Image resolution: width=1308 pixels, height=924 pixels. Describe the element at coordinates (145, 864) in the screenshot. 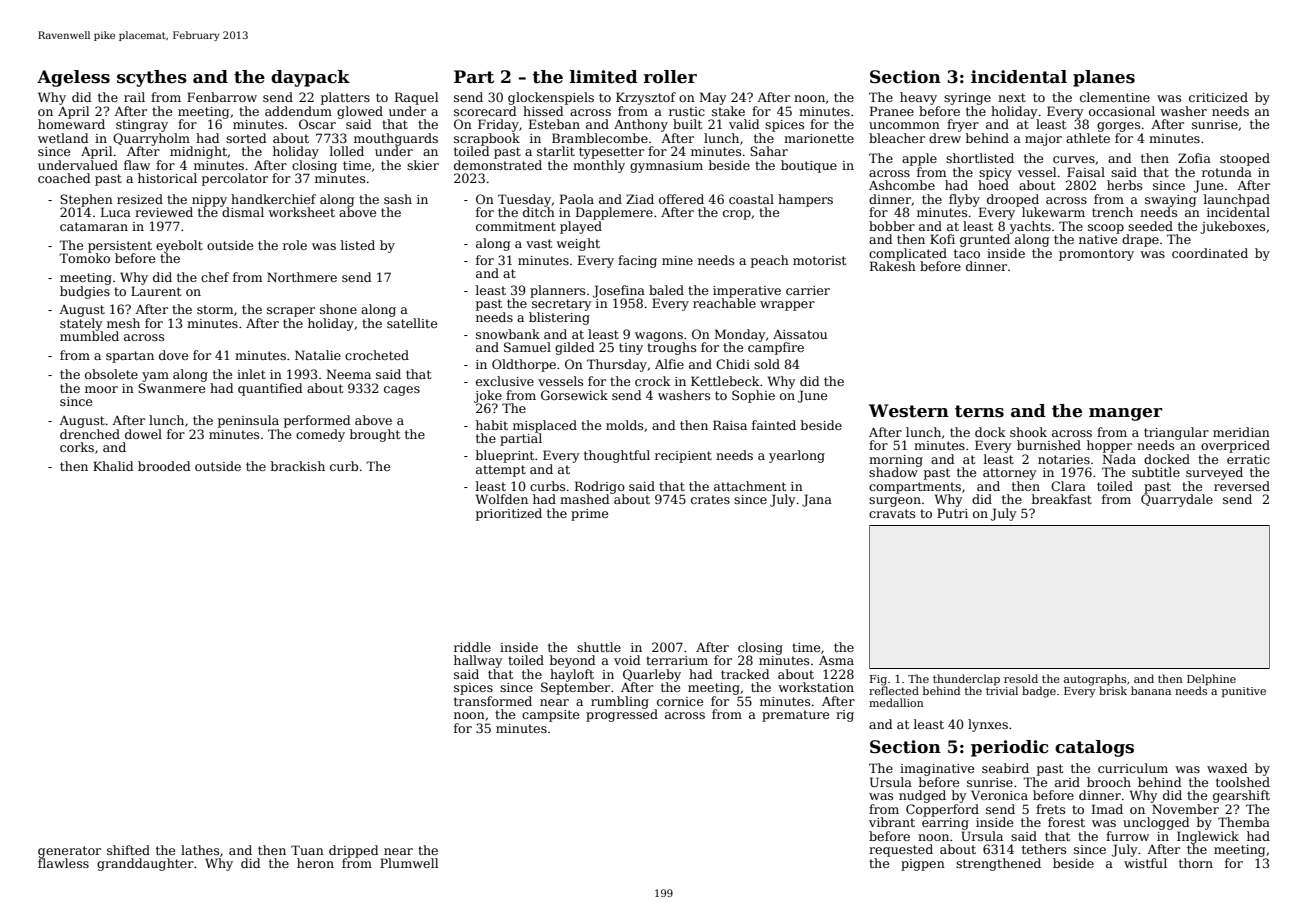

I see `granddaughter` at that location.
